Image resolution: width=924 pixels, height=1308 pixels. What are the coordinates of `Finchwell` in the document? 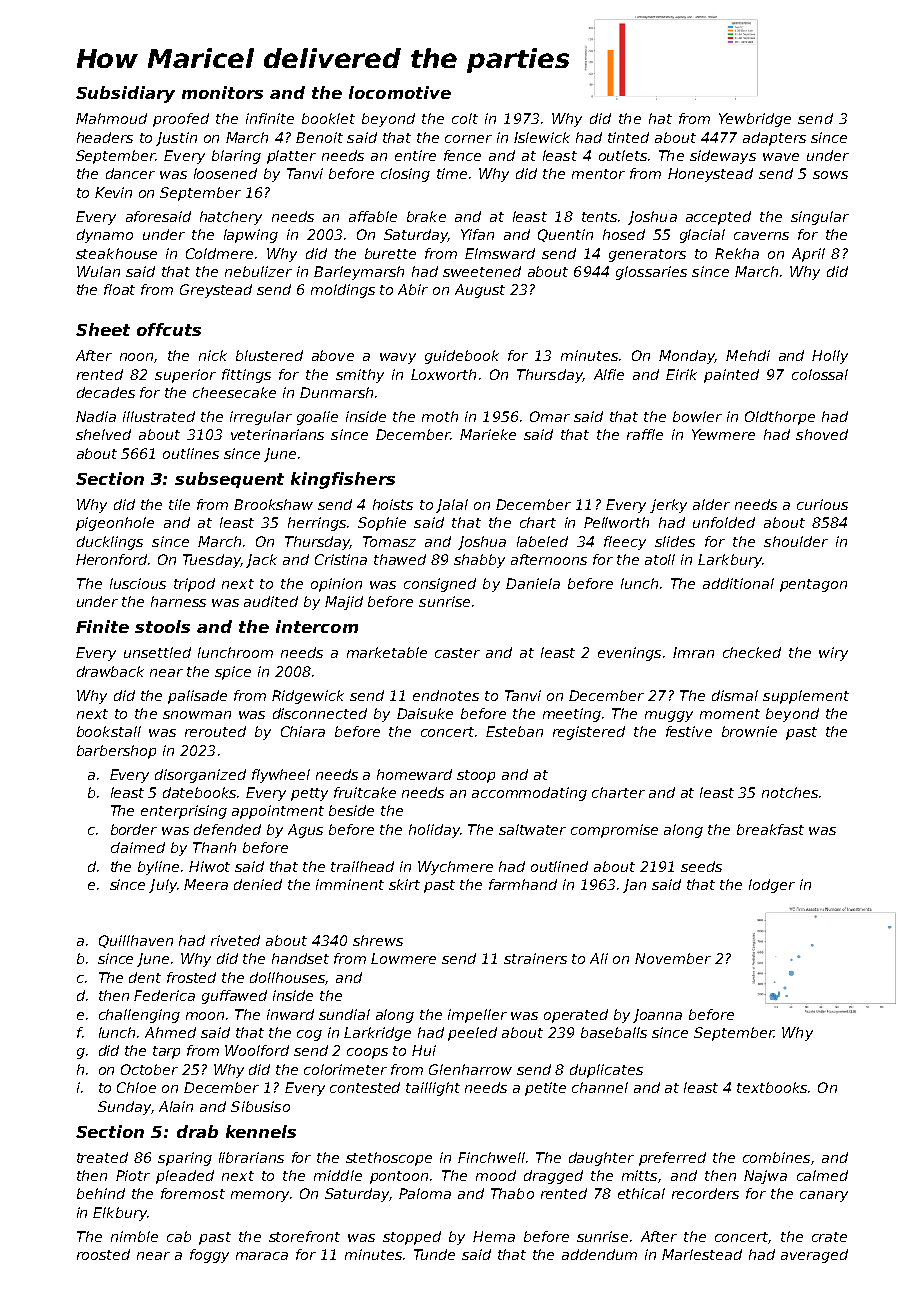 It's located at (491, 1157).
